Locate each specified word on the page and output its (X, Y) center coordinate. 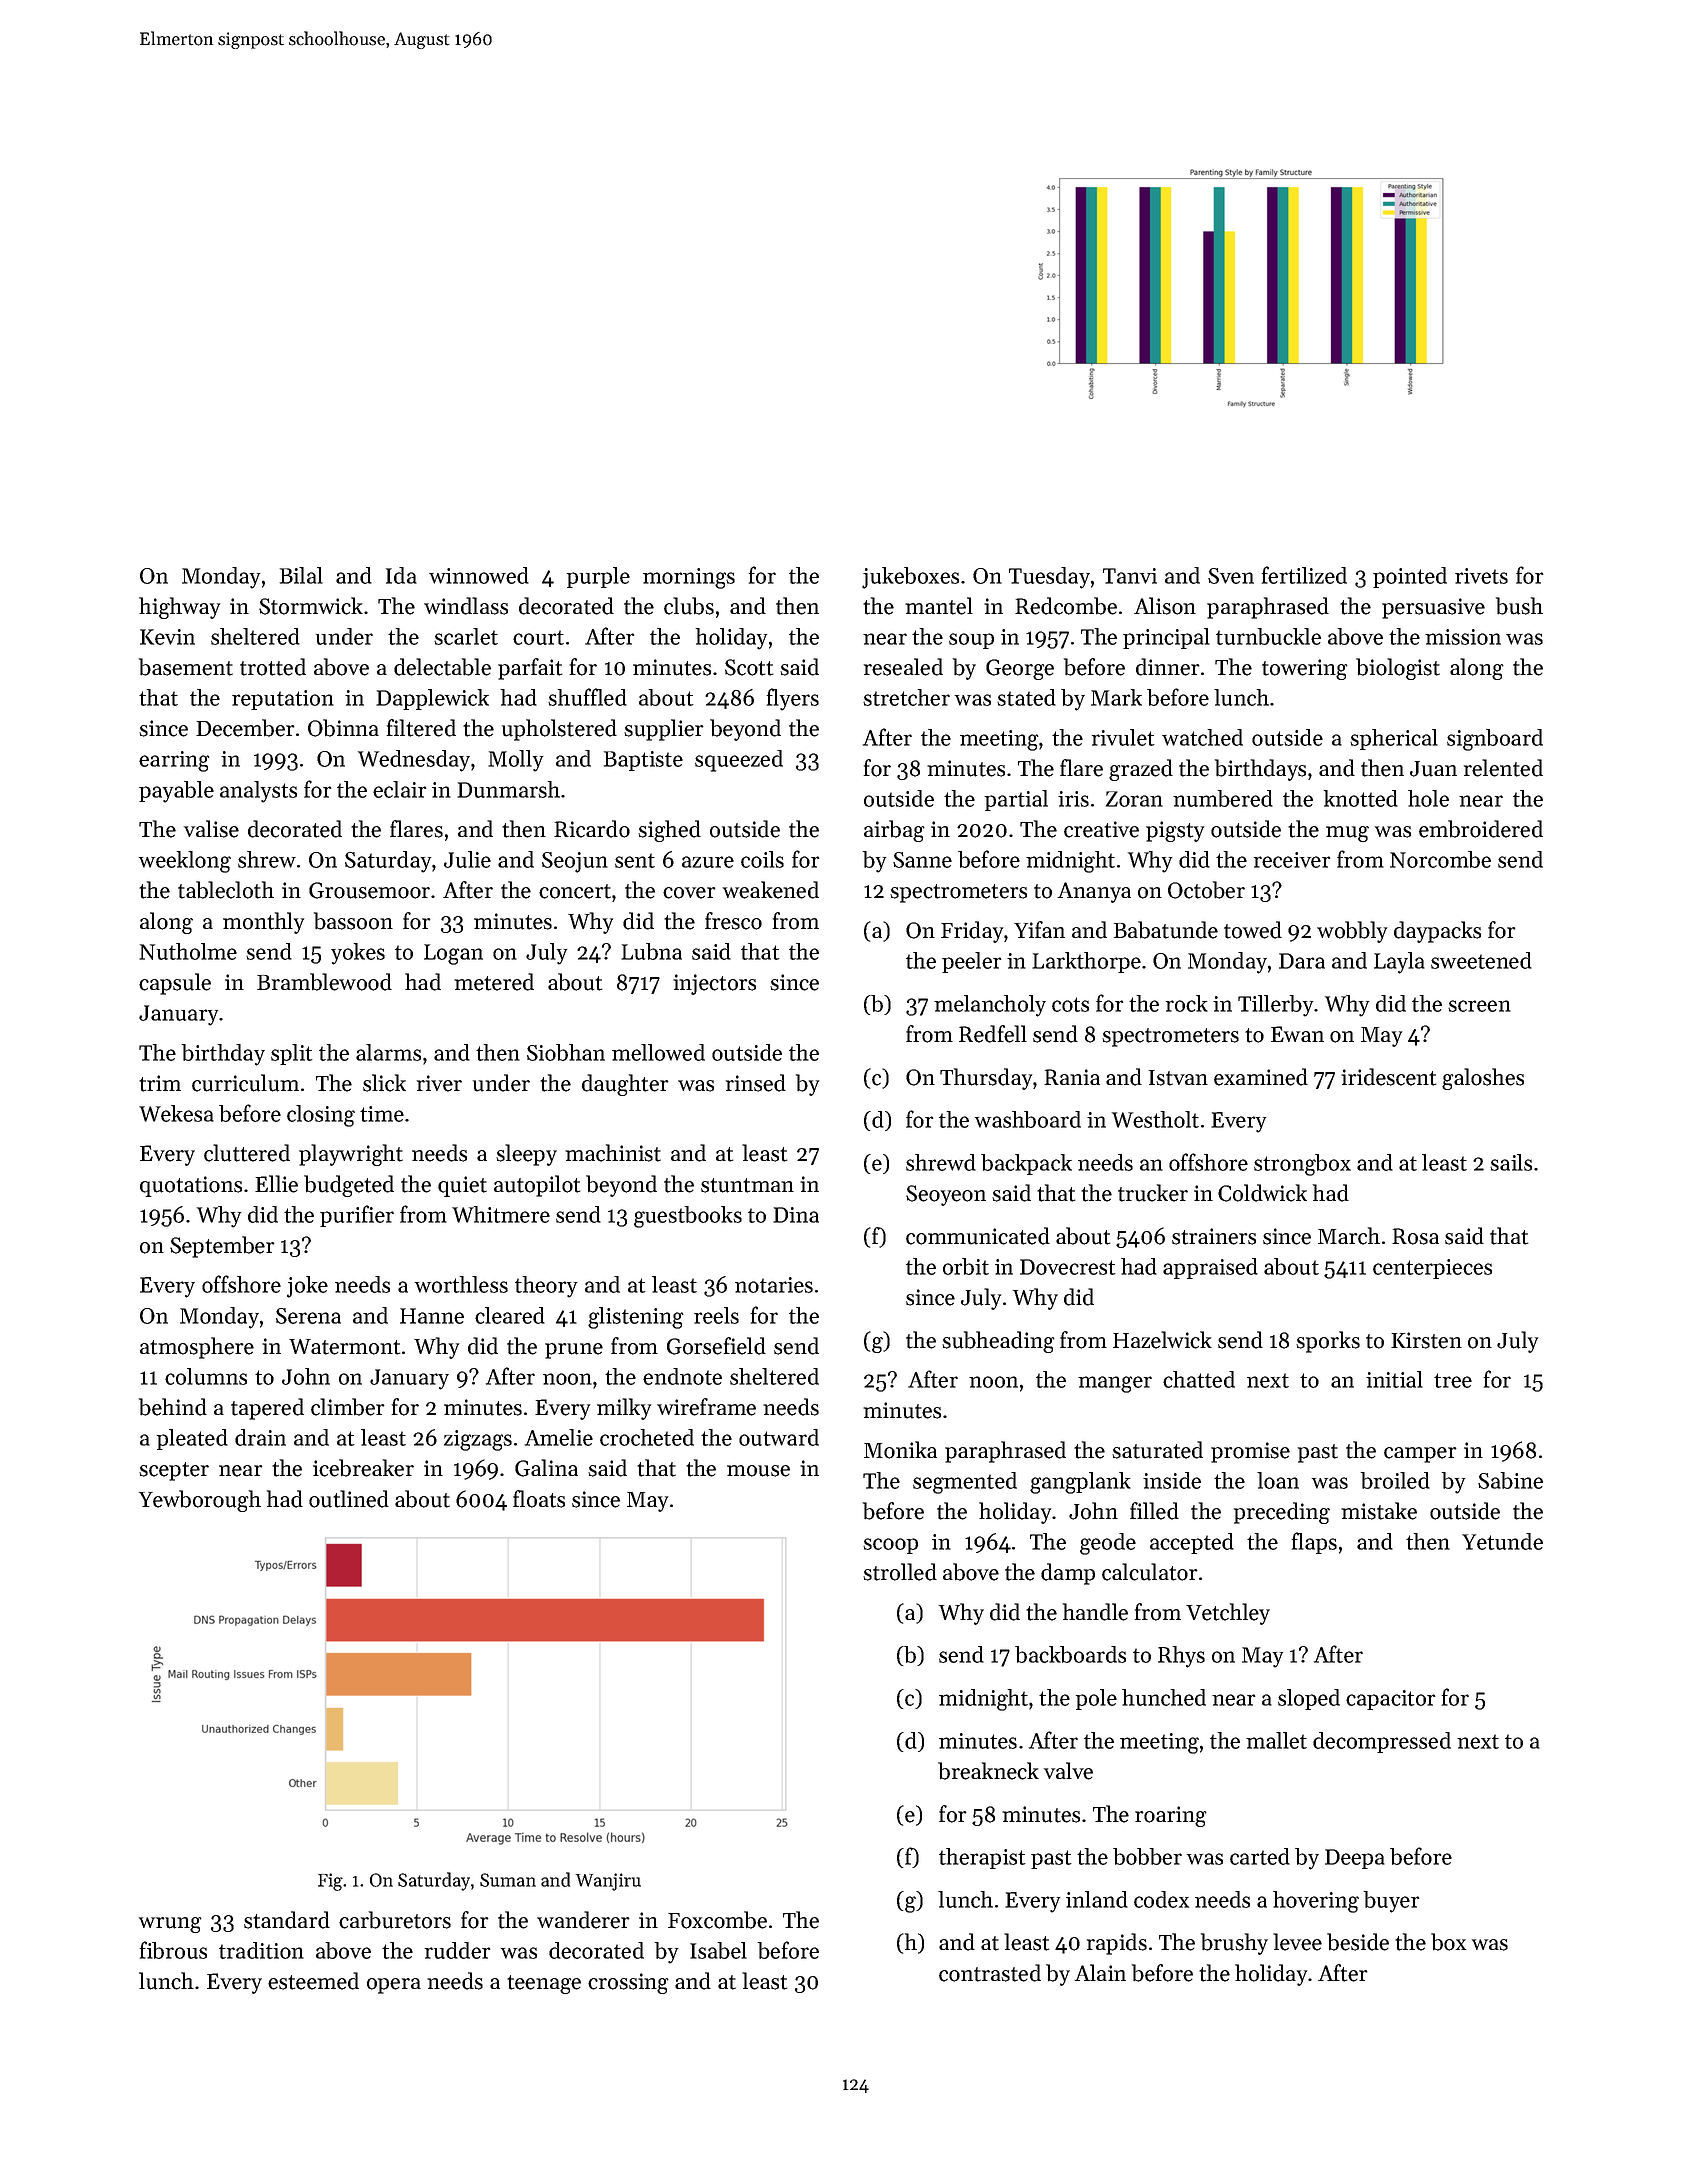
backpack (1026, 1164)
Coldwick (1262, 1193)
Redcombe (1066, 606)
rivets (1481, 576)
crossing (628, 1983)
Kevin (167, 637)
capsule (175, 984)
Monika (900, 1450)
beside (1358, 1942)
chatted (1199, 1379)
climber (348, 1407)
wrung (170, 1925)
